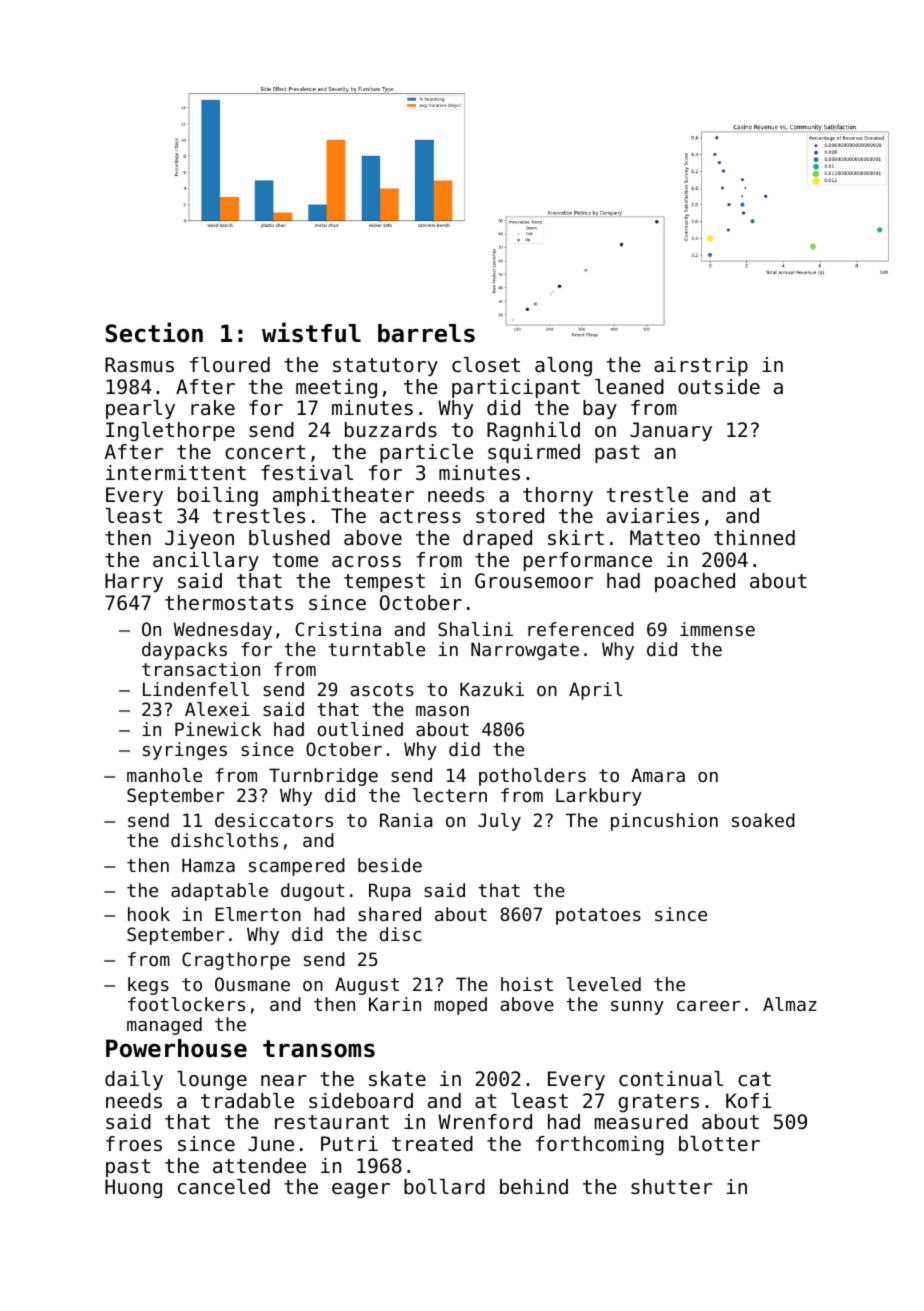 The height and width of the screenshot is (1311, 924). What do you see at coordinates (311, 332) in the screenshot?
I see `wistful` at bounding box center [311, 332].
